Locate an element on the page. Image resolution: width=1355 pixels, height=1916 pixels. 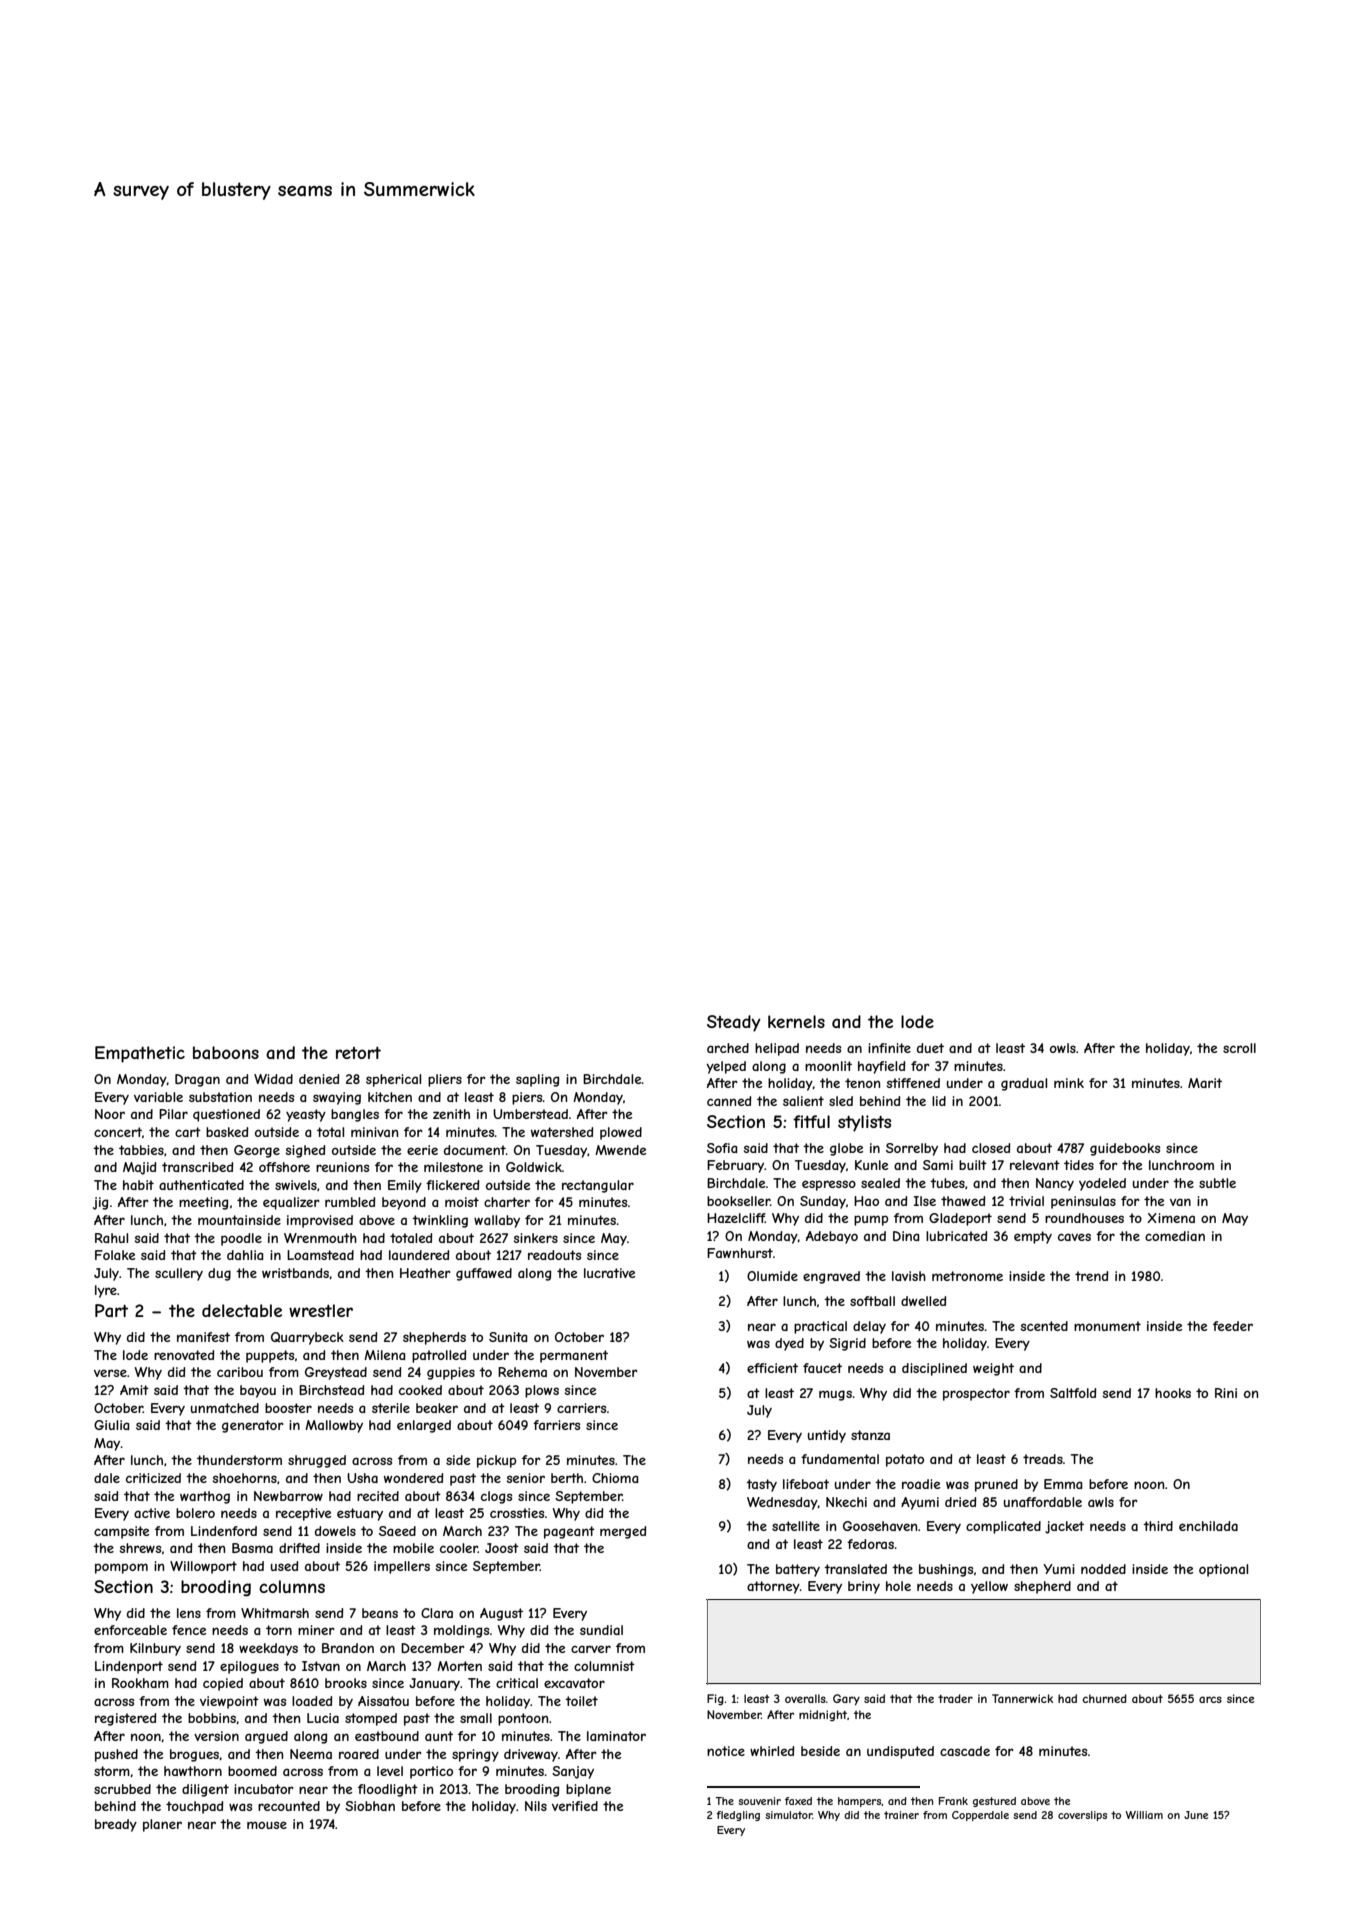
George is located at coordinates (257, 1151).
